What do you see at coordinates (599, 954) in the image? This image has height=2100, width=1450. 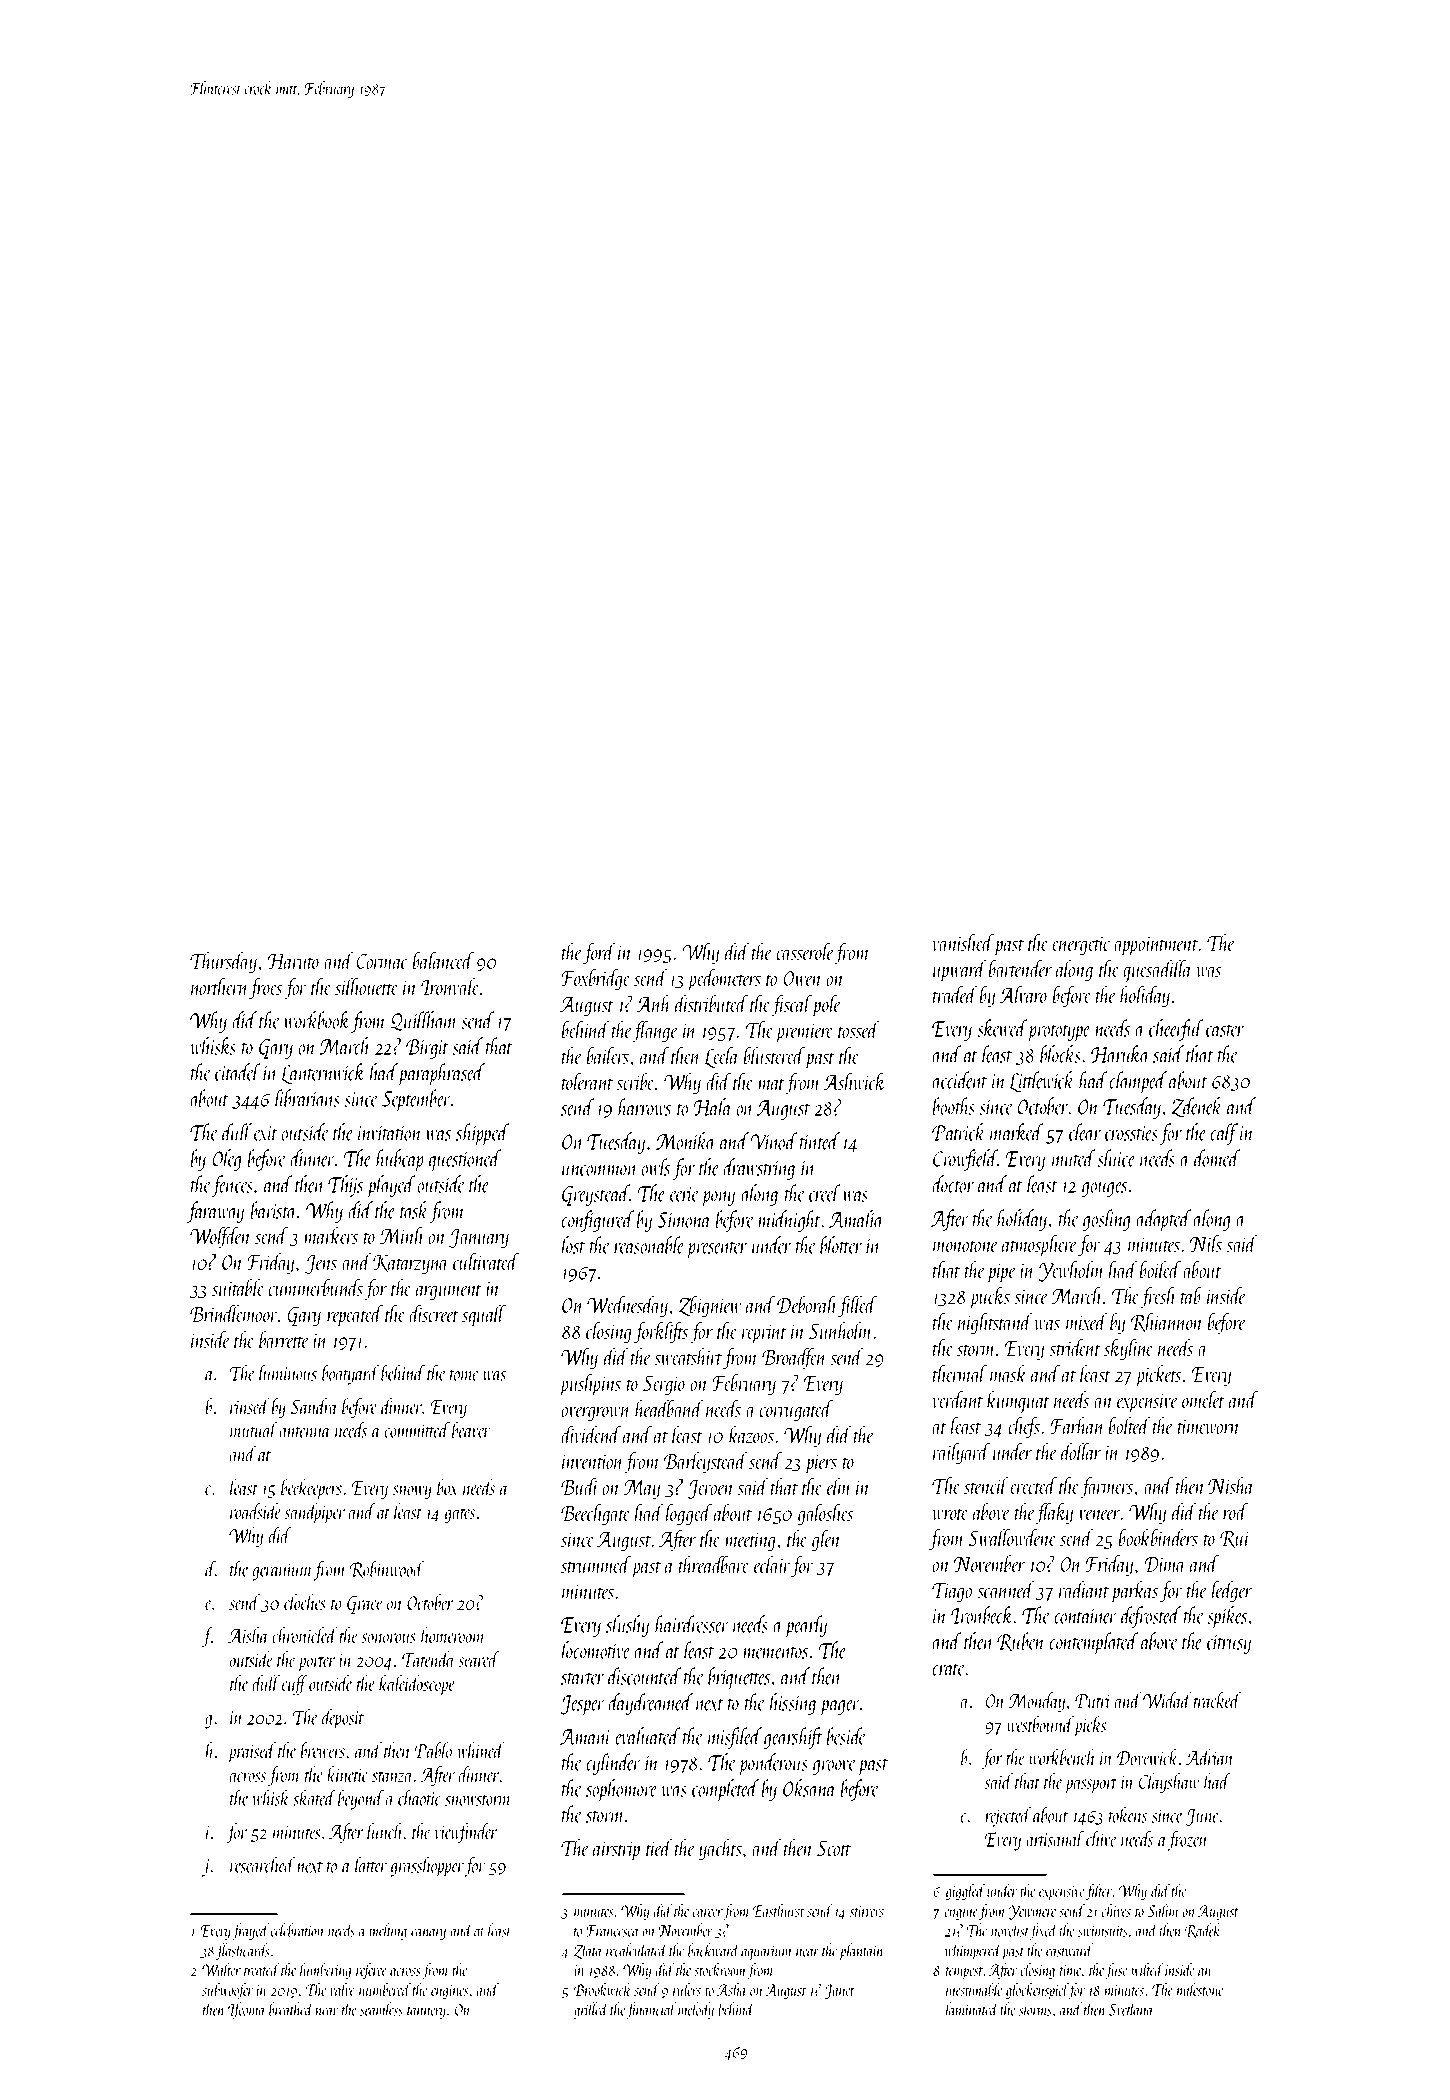 I see `ford` at bounding box center [599, 954].
